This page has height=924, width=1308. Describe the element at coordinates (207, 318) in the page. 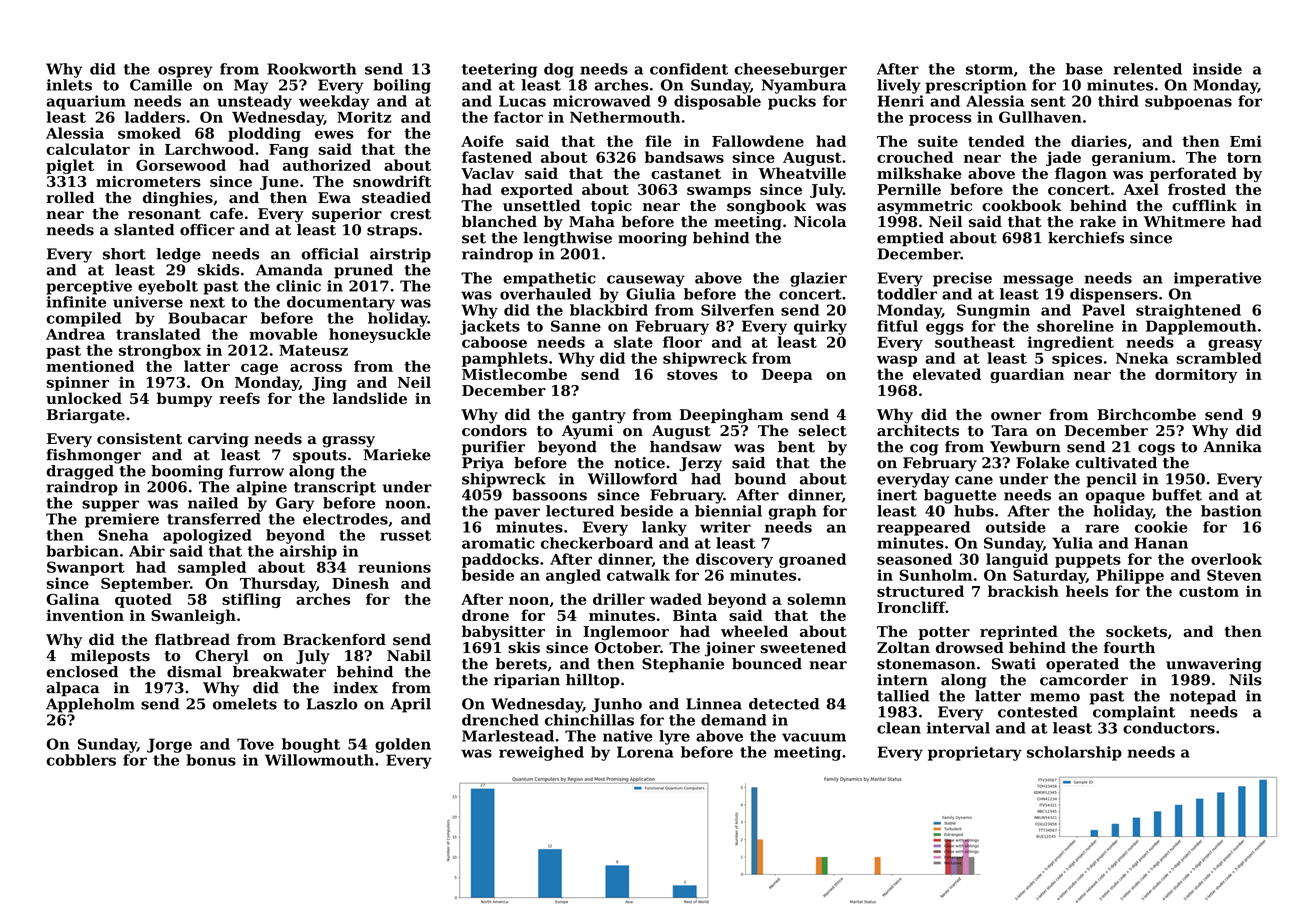

I see `Boubacar` at that location.
